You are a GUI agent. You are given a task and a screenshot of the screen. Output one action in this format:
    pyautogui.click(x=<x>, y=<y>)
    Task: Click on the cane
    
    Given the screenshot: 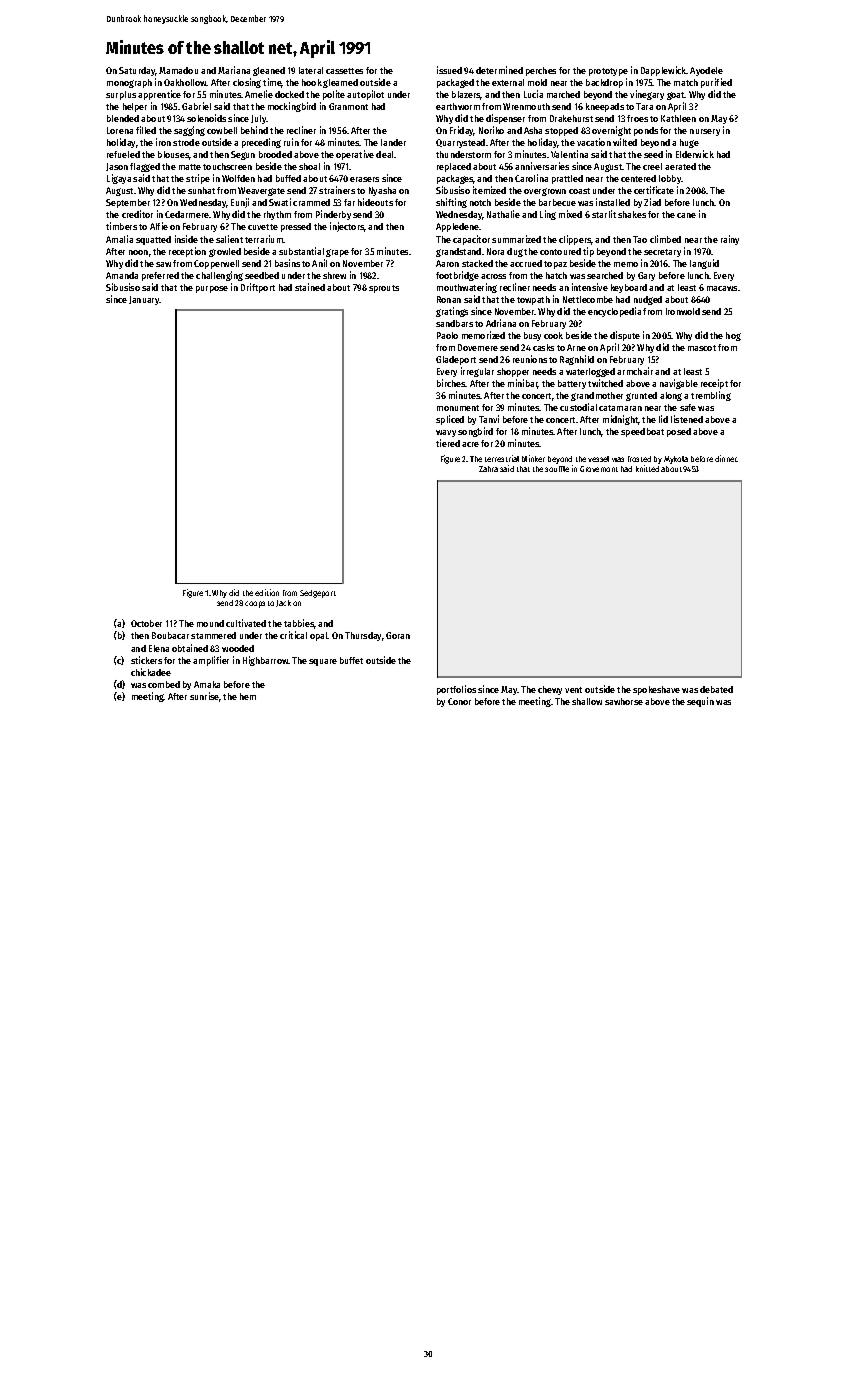 What is the action you would take?
    pyautogui.click(x=686, y=215)
